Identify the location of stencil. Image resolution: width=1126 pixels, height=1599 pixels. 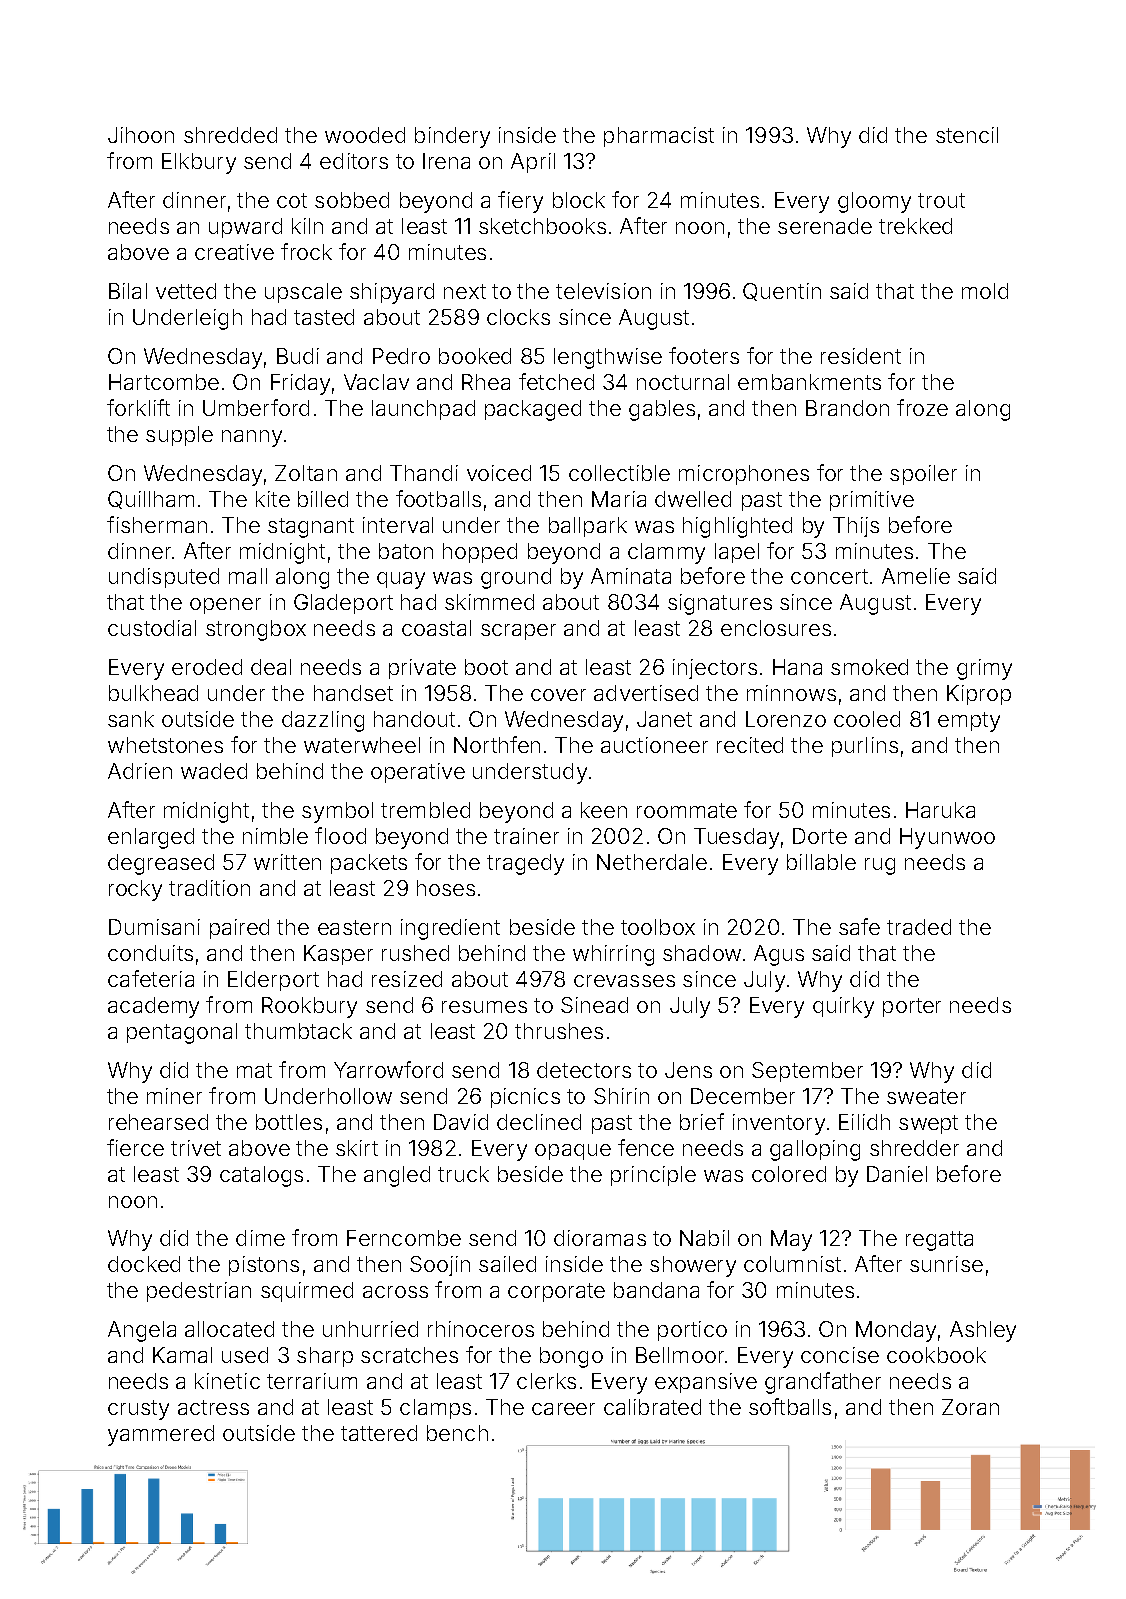
(967, 135).
